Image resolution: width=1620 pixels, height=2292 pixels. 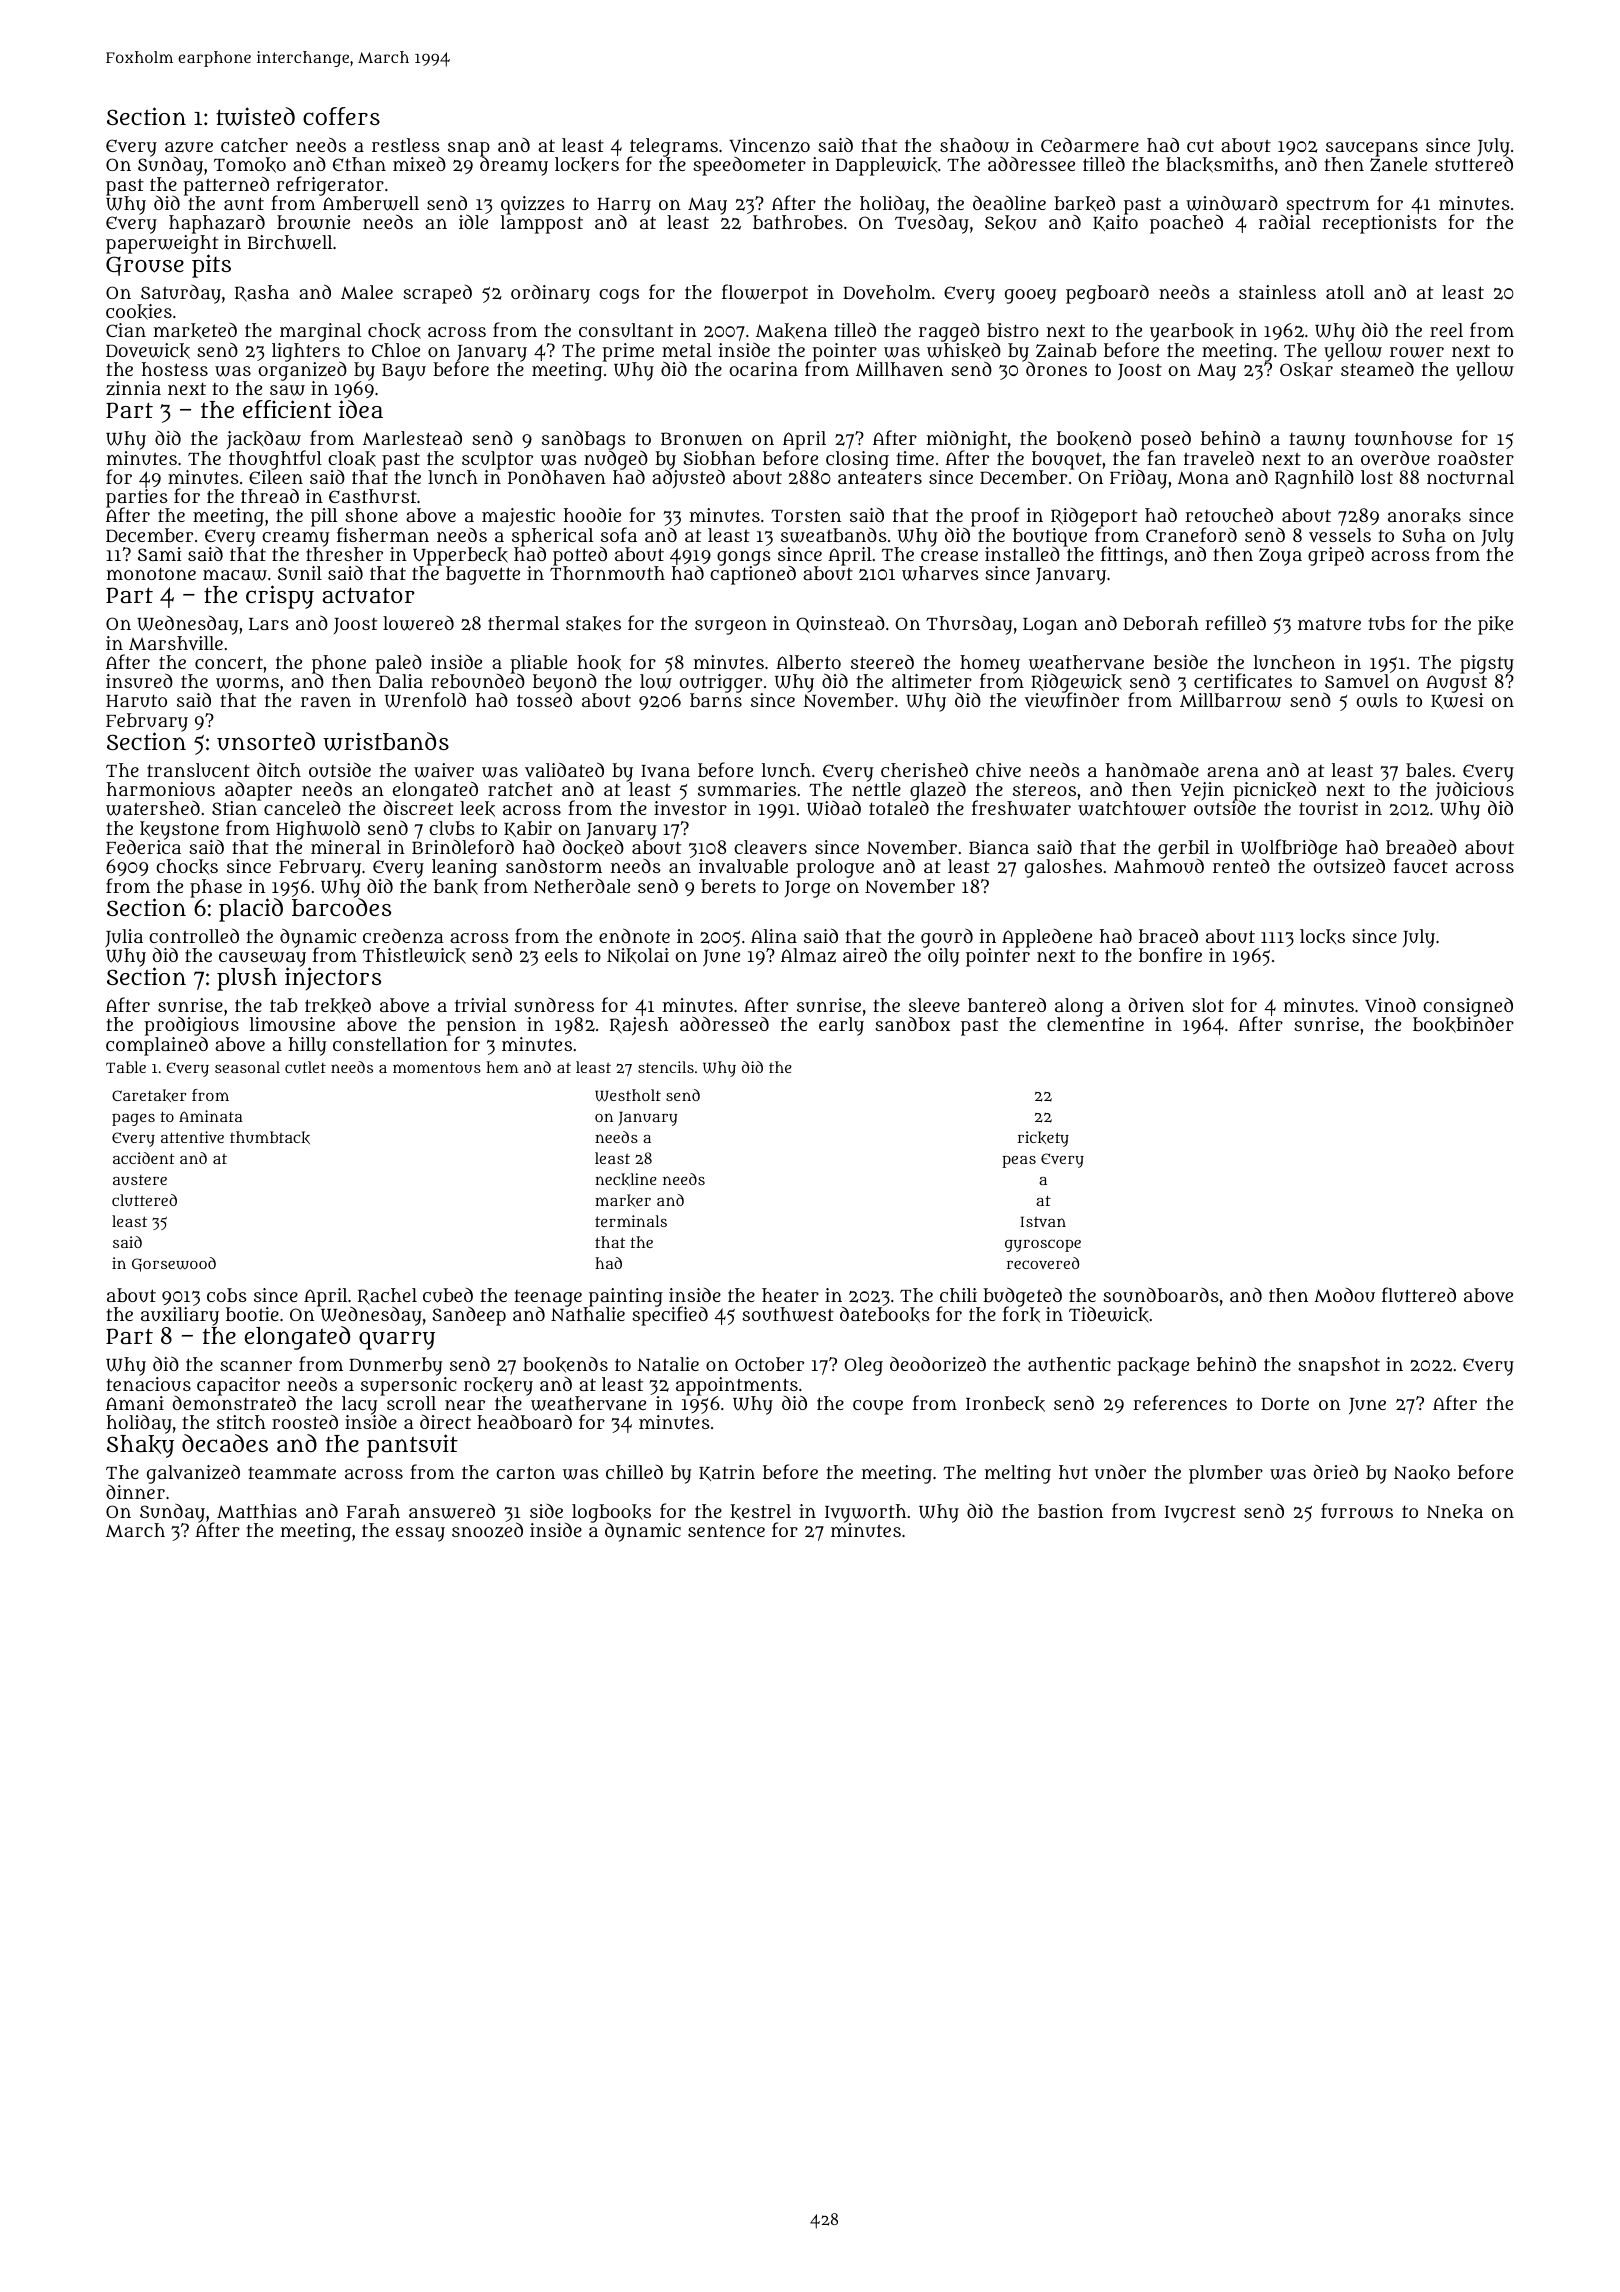 I want to click on twisted, so click(x=255, y=116).
